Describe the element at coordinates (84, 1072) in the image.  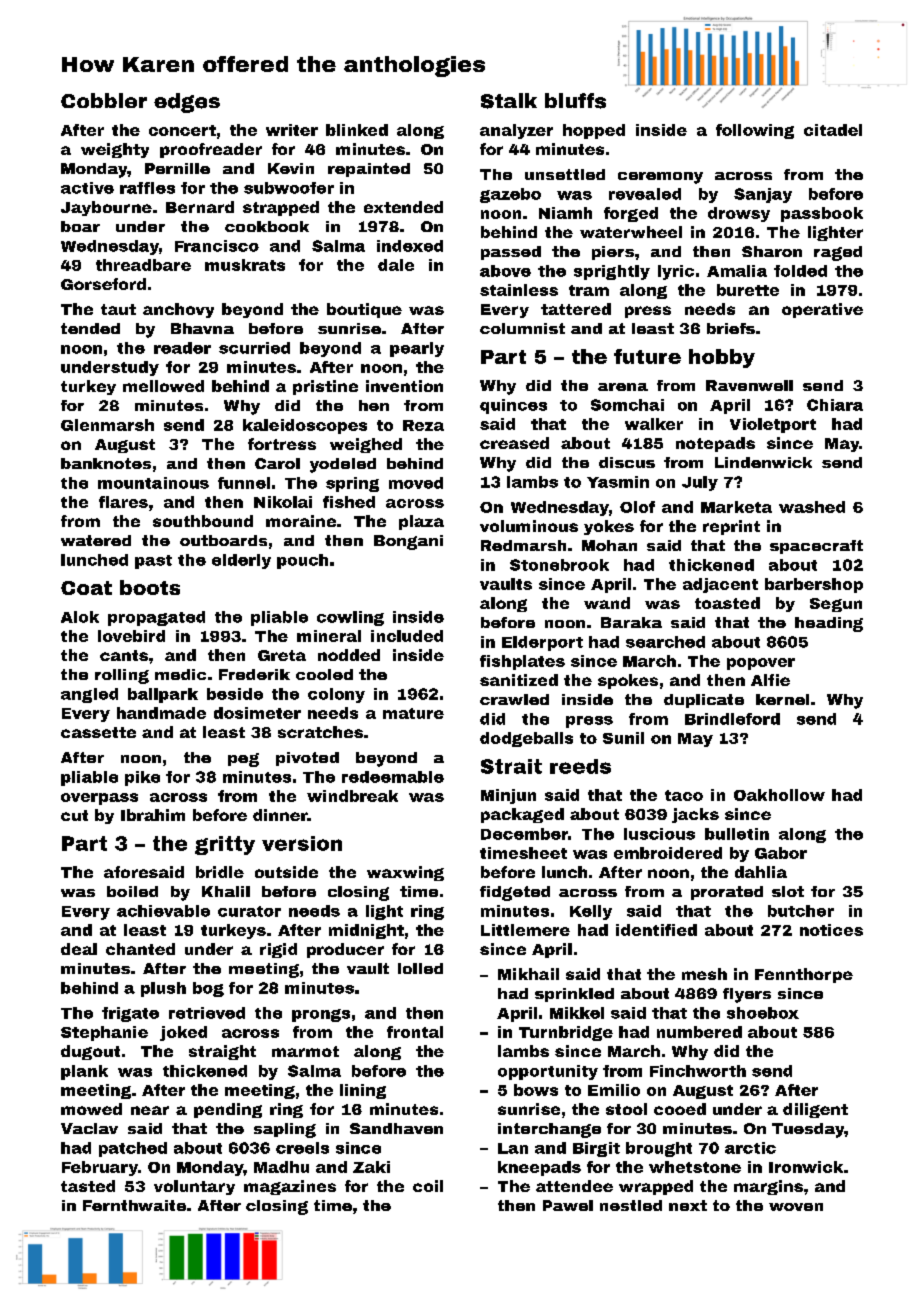
I see `plank` at that location.
